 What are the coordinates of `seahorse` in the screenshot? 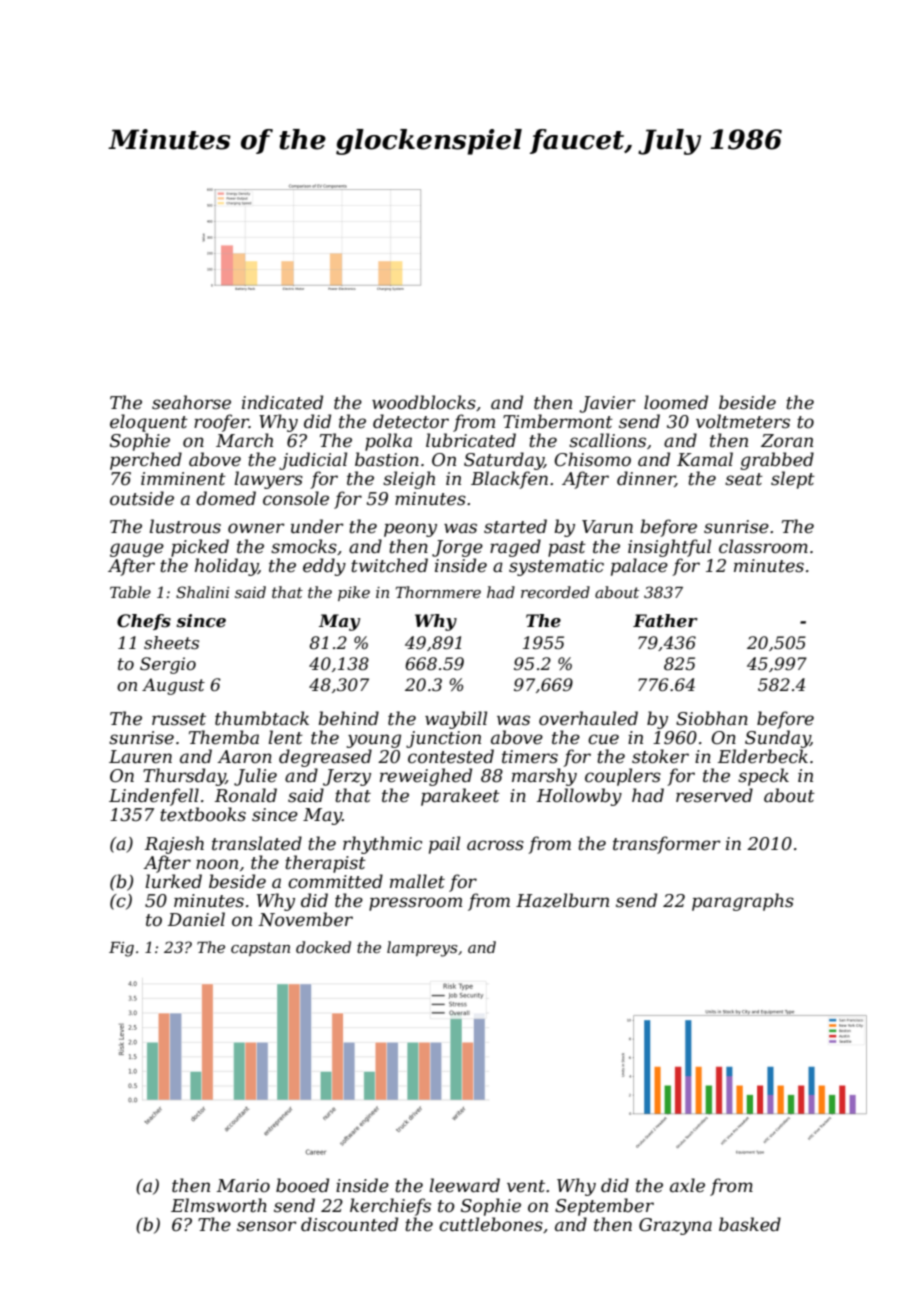 It's located at (191, 402).
